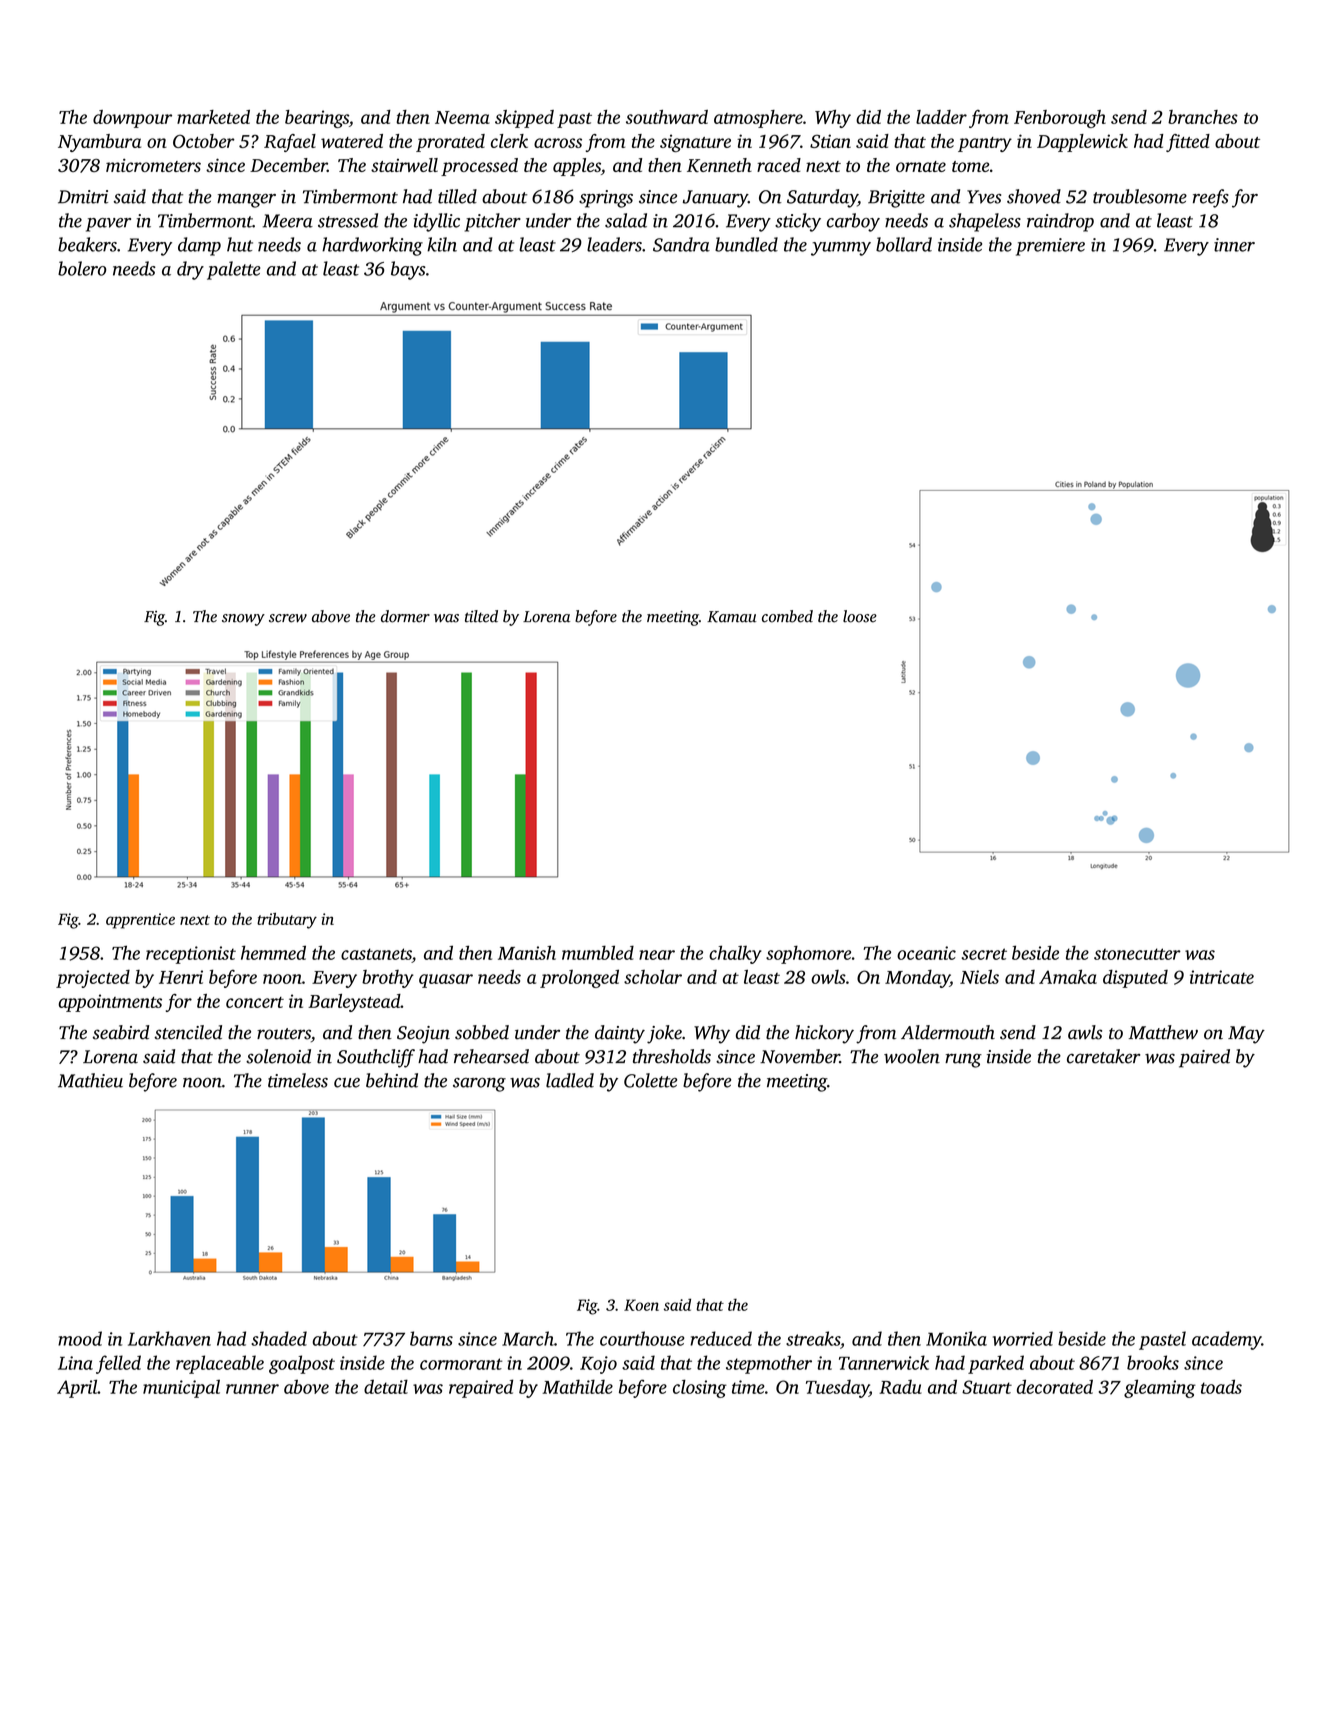 This screenshot has width=1325, height=1715. Describe the element at coordinates (1160, 1388) in the screenshot. I see `gleaming` at that location.
